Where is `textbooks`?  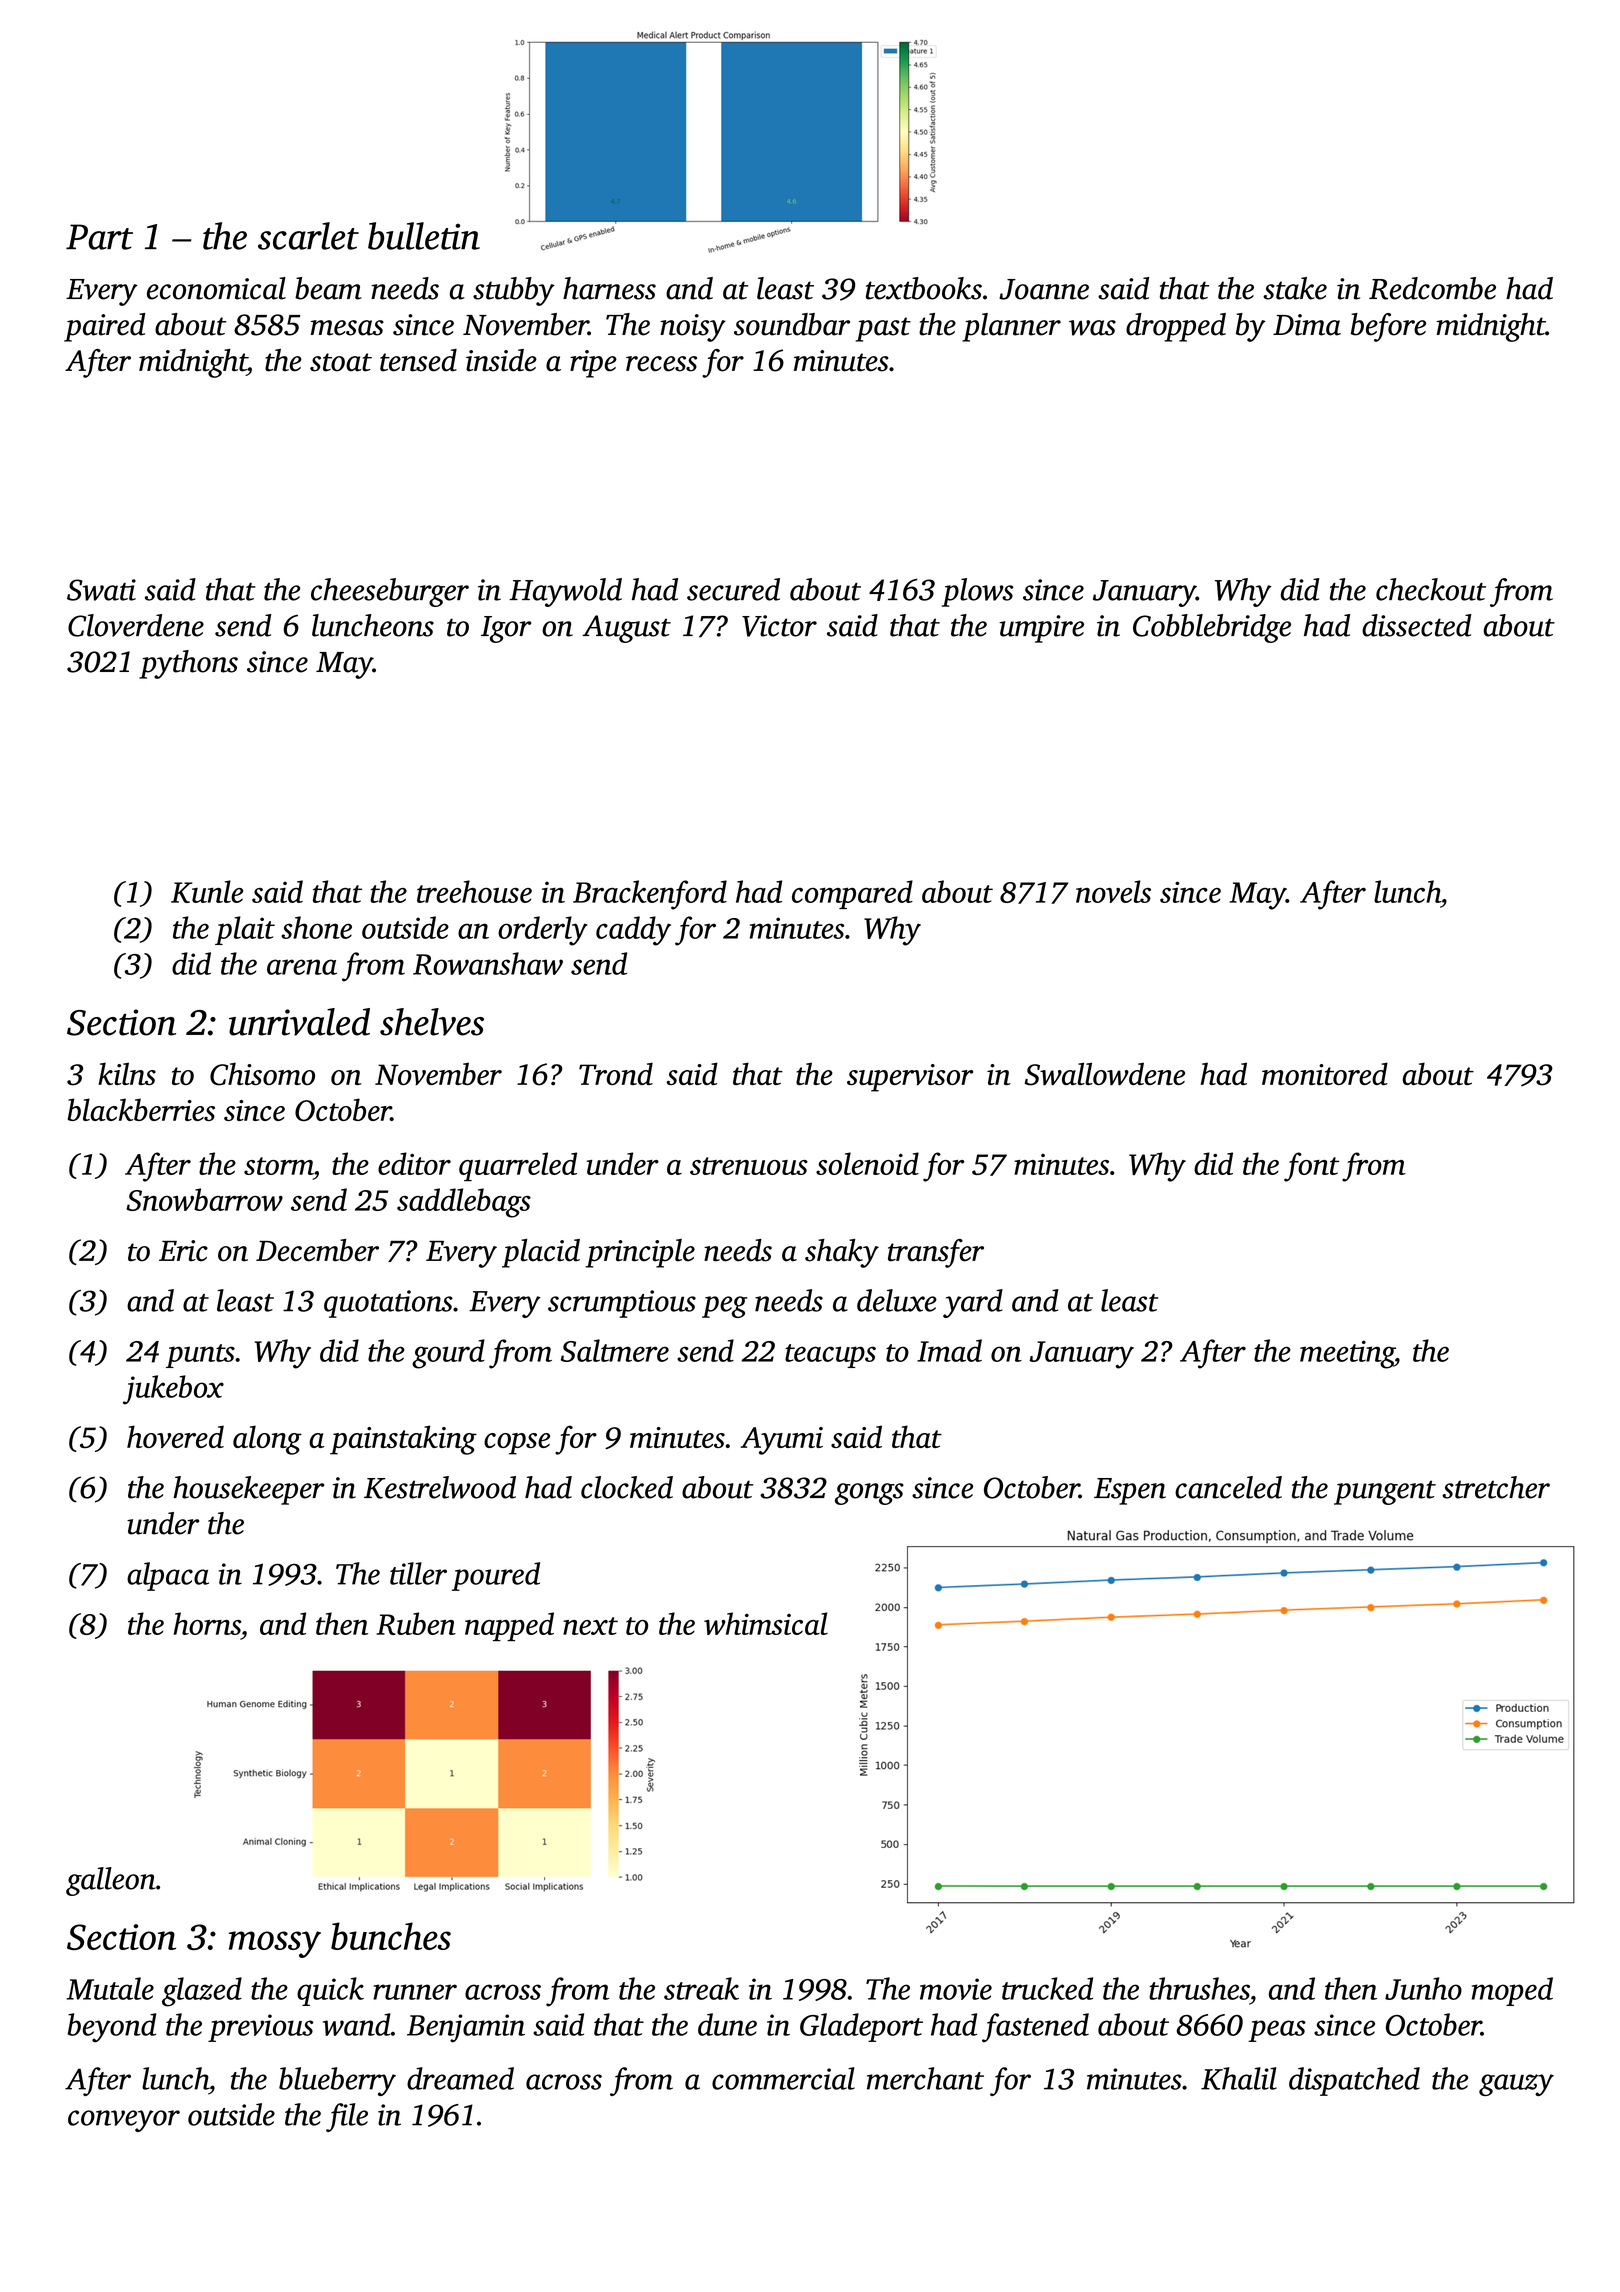 textbooks is located at coordinates (924, 288).
